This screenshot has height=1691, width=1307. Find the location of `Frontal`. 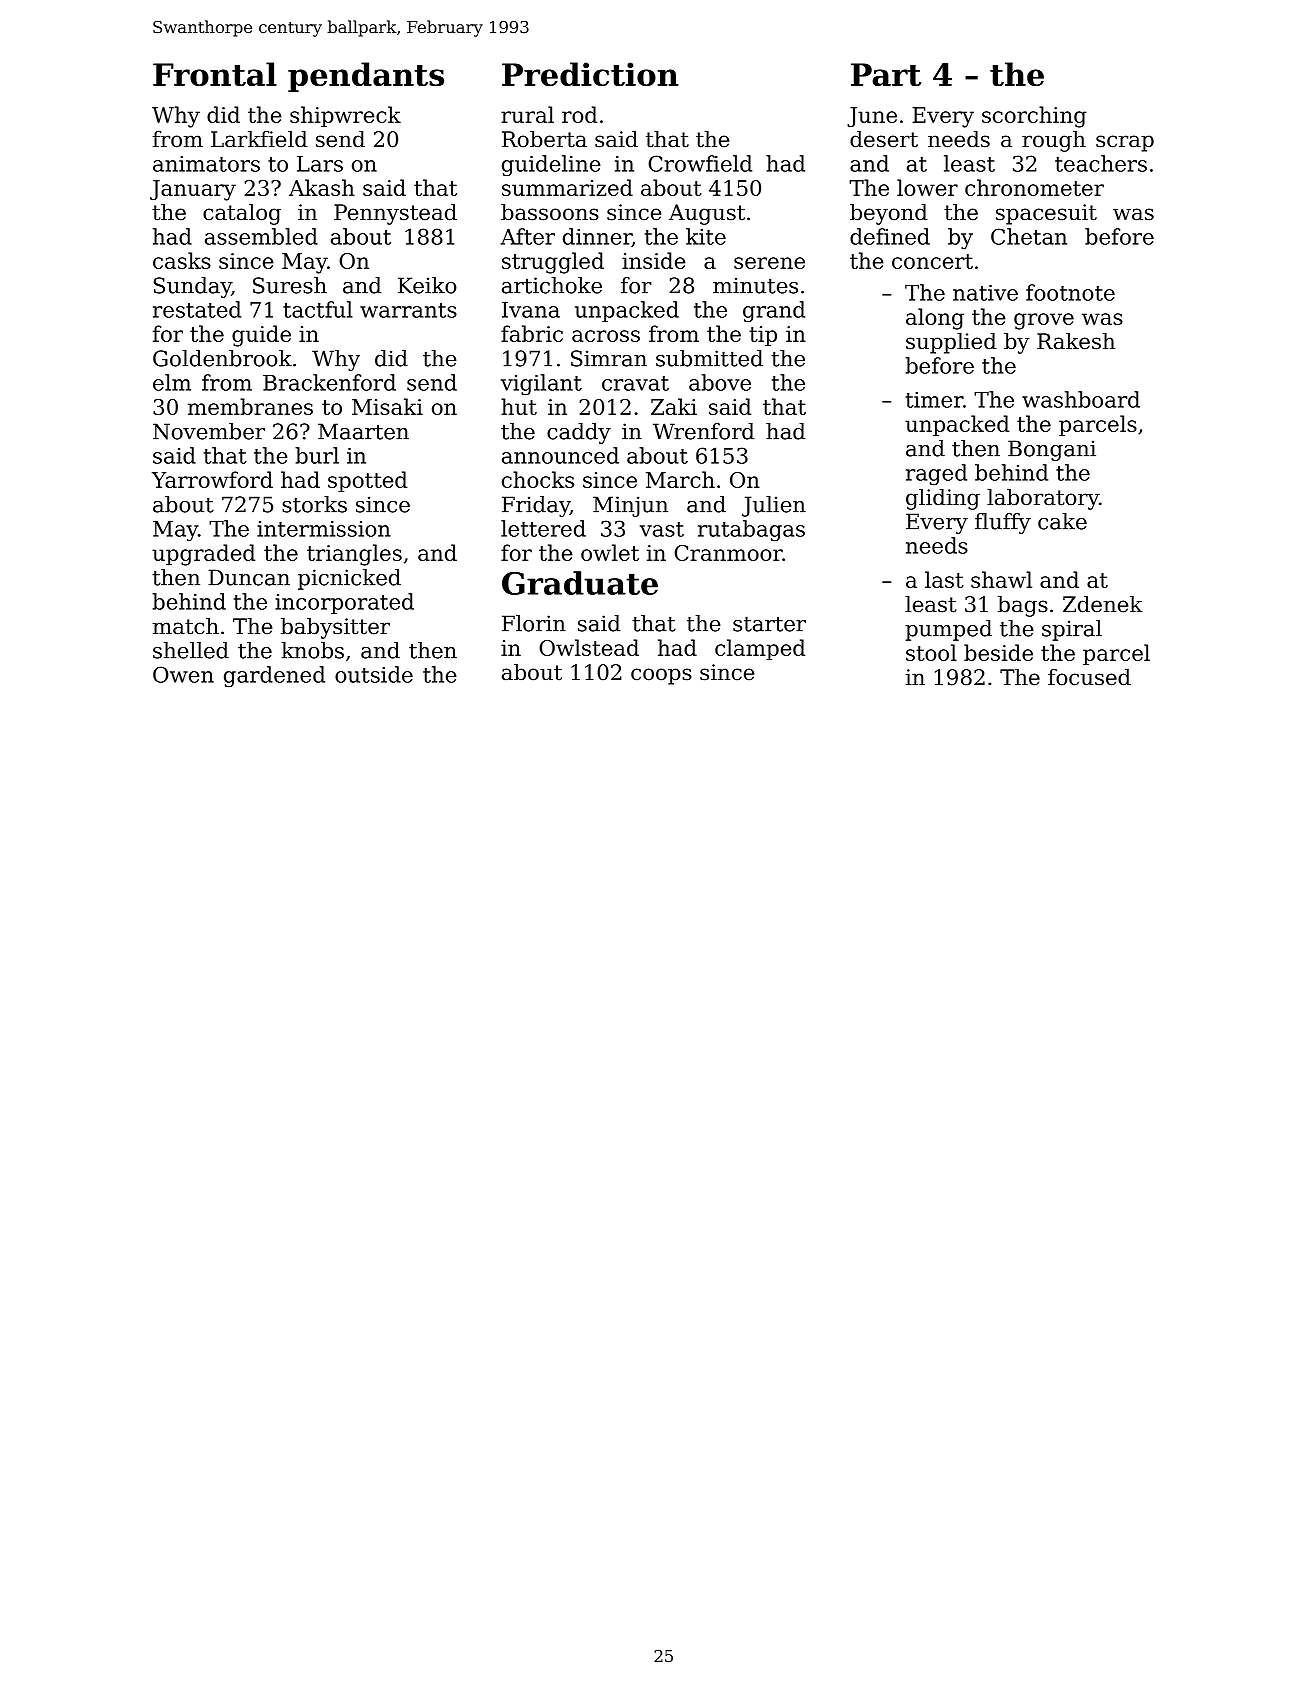

Frontal is located at coordinates (215, 74).
